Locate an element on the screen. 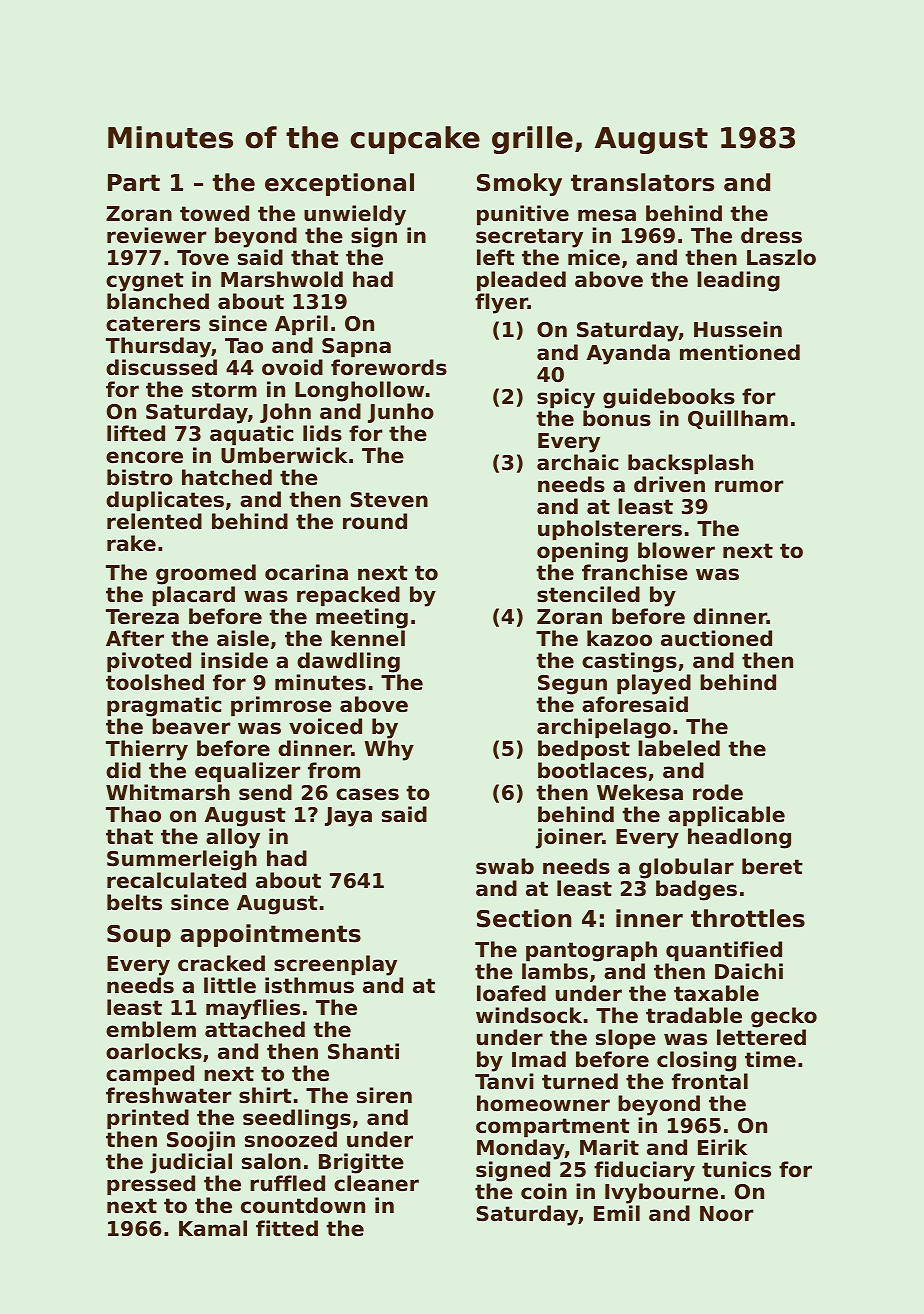  storm is located at coordinates (224, 390).
